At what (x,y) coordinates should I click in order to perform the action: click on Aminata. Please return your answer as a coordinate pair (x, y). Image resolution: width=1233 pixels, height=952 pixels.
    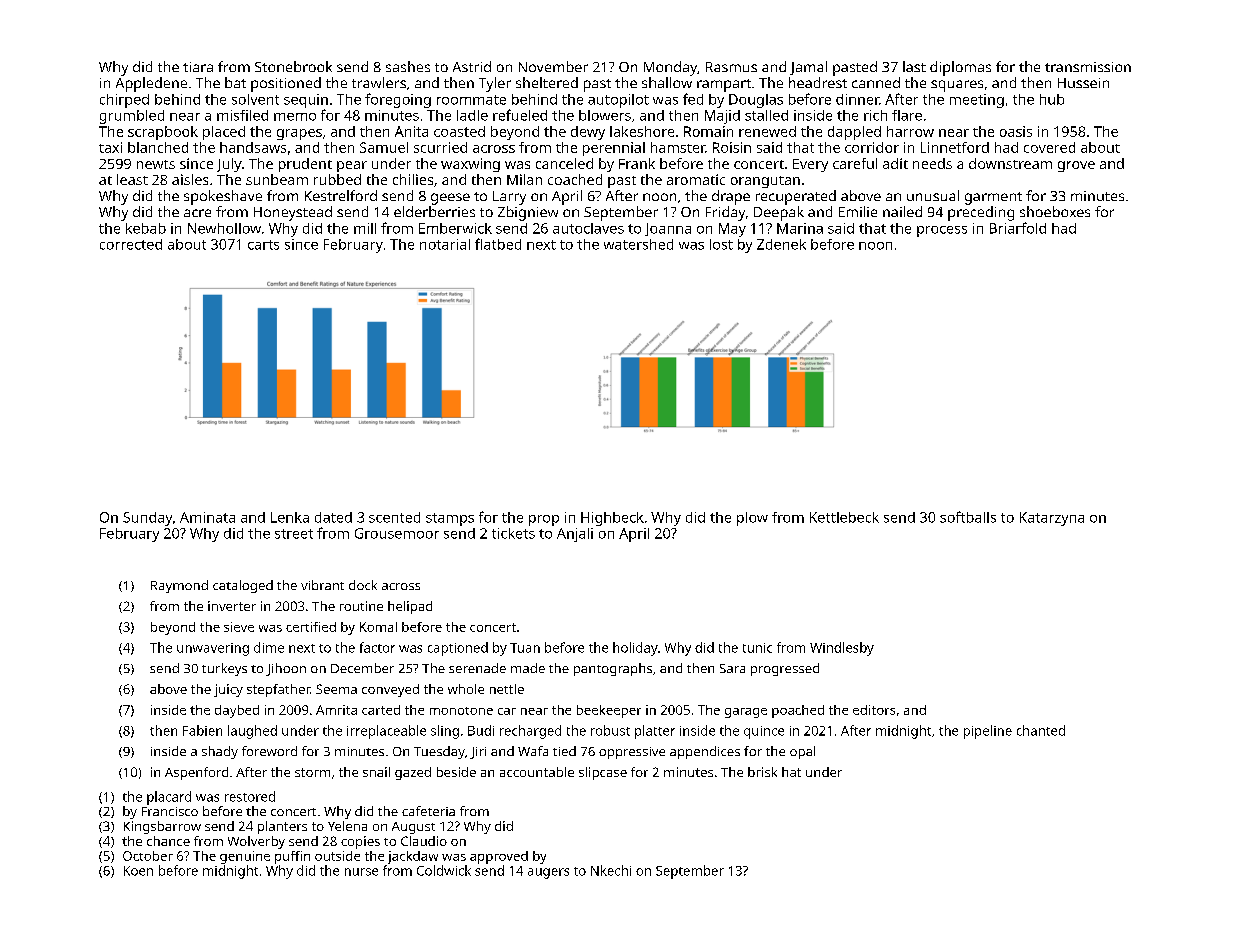
    Looking at the image, I should click on (207, 517).
